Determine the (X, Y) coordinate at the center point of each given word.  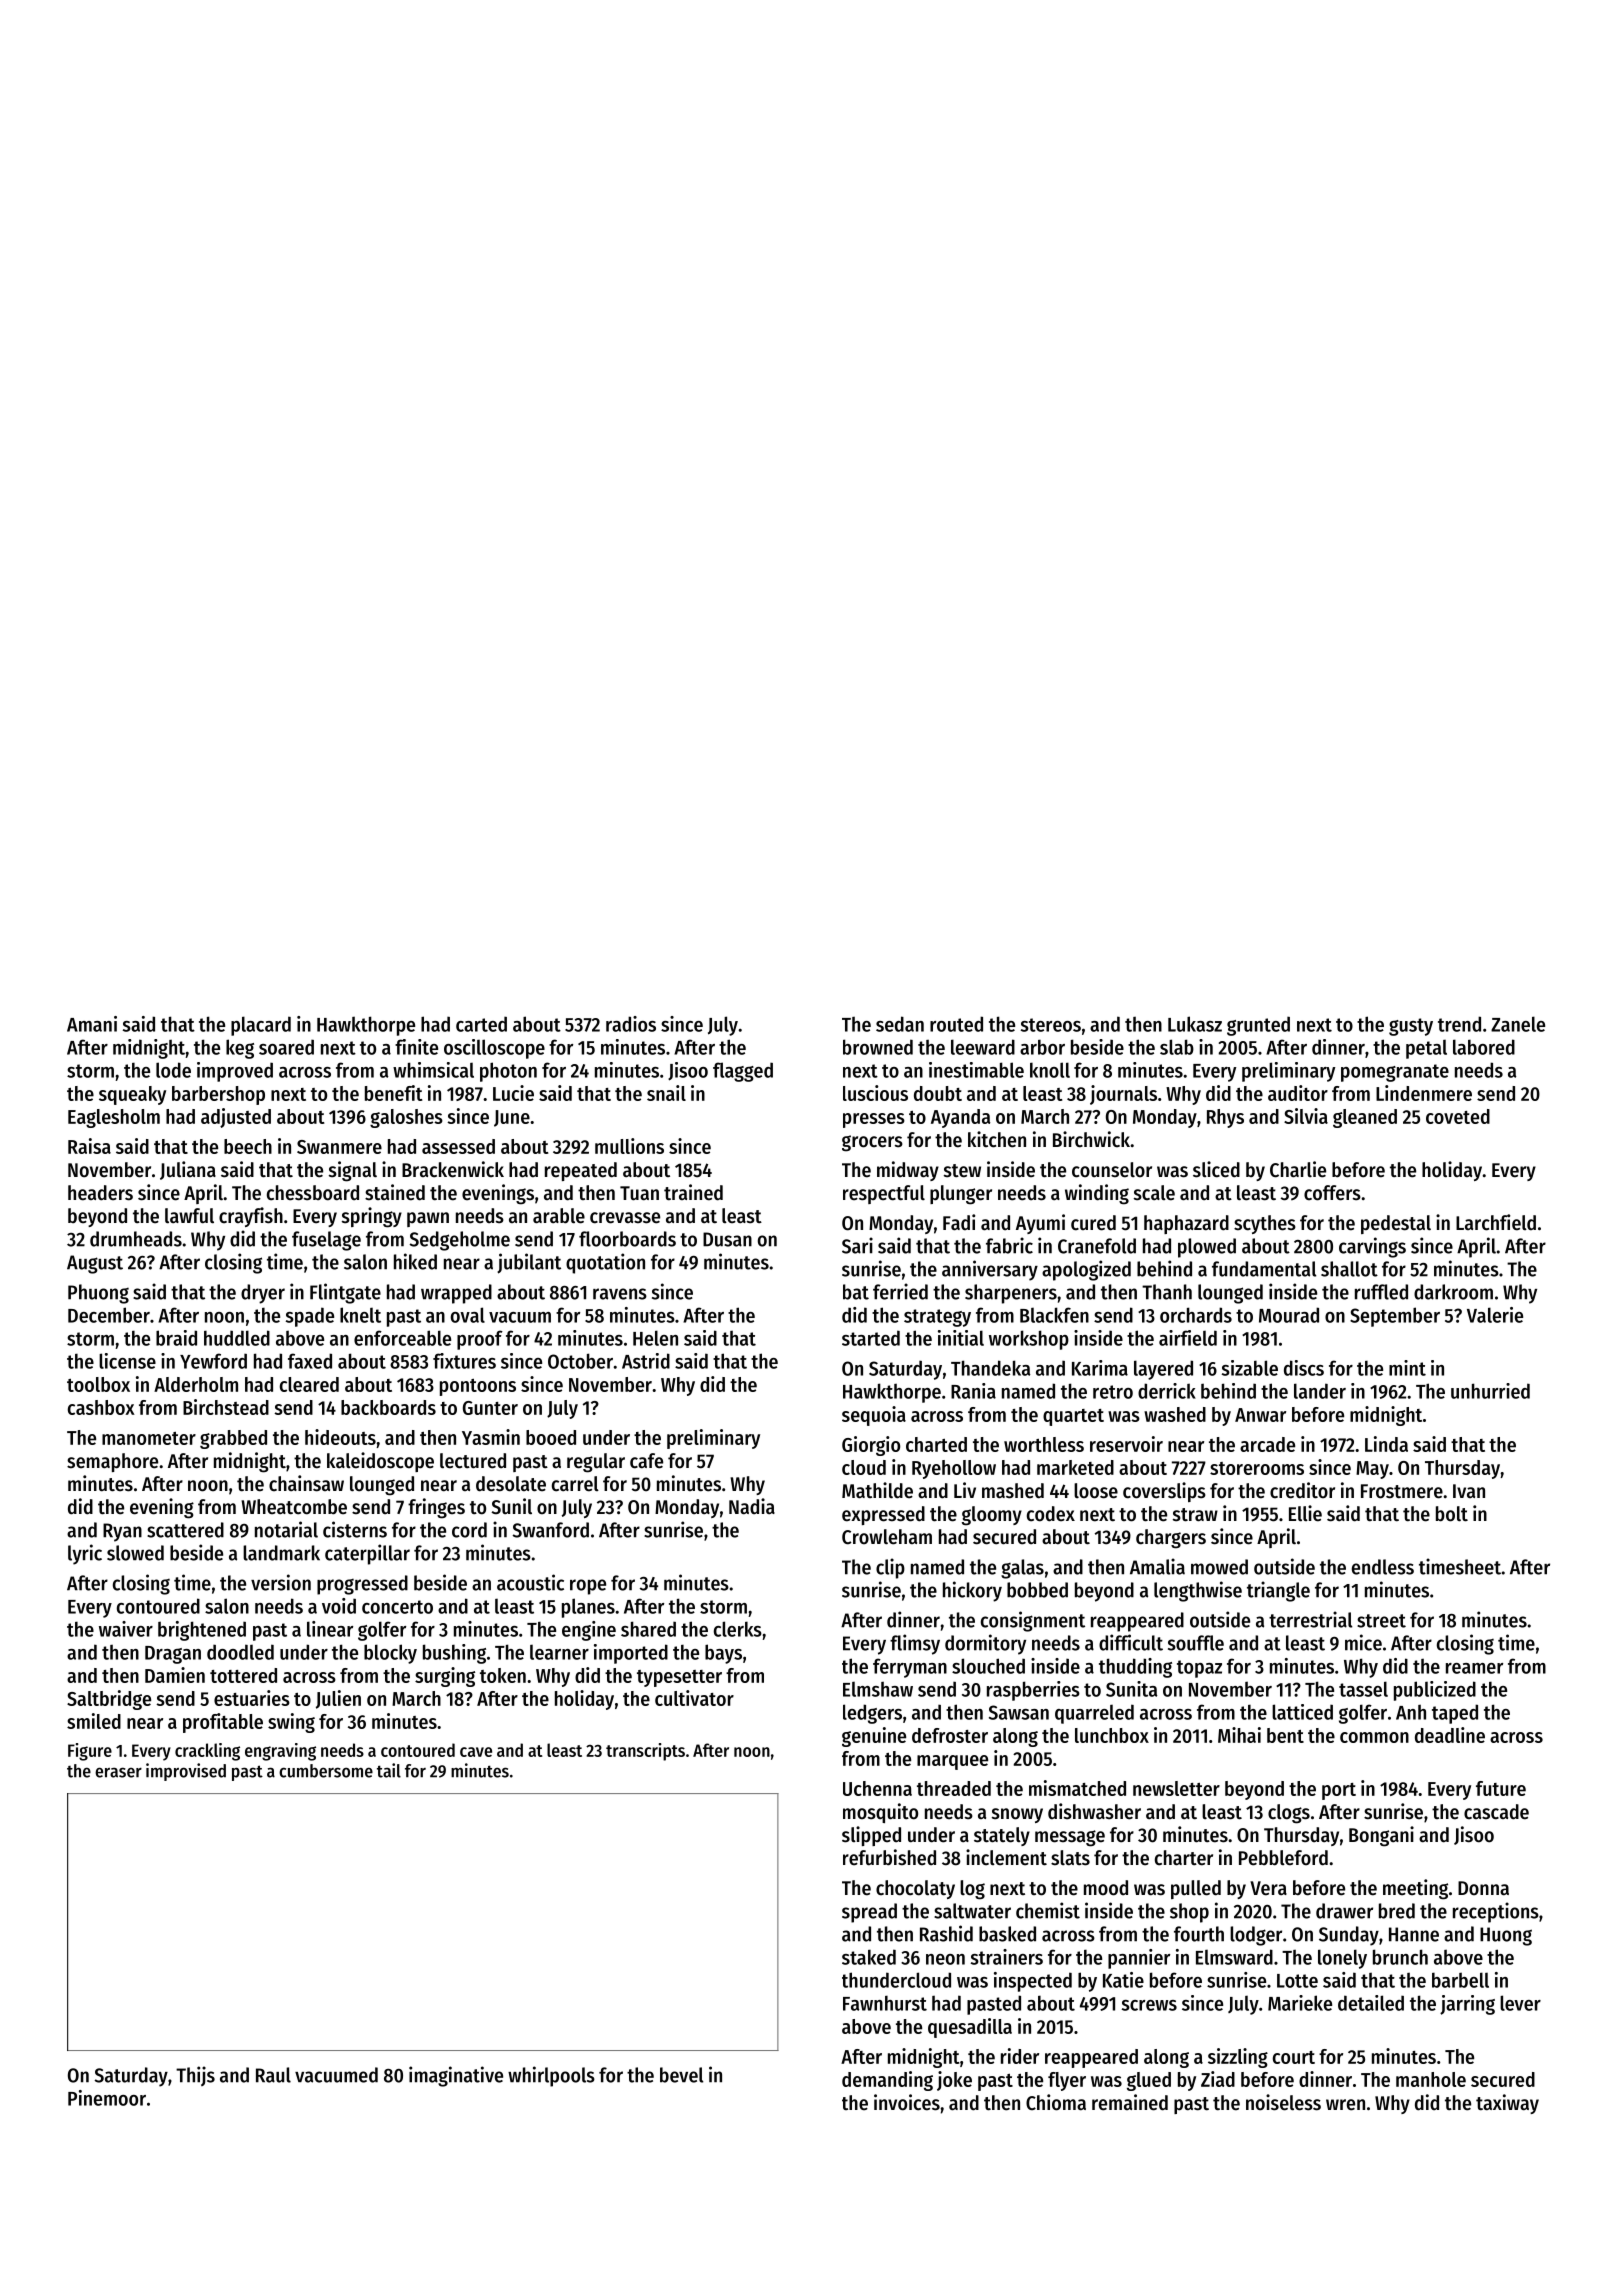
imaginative (456, 2076)
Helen (655, 1338)
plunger (961, 1195)
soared (286, 1047)
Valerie (1495, 1315)
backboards (388, 1407)
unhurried (1490, 1391)
